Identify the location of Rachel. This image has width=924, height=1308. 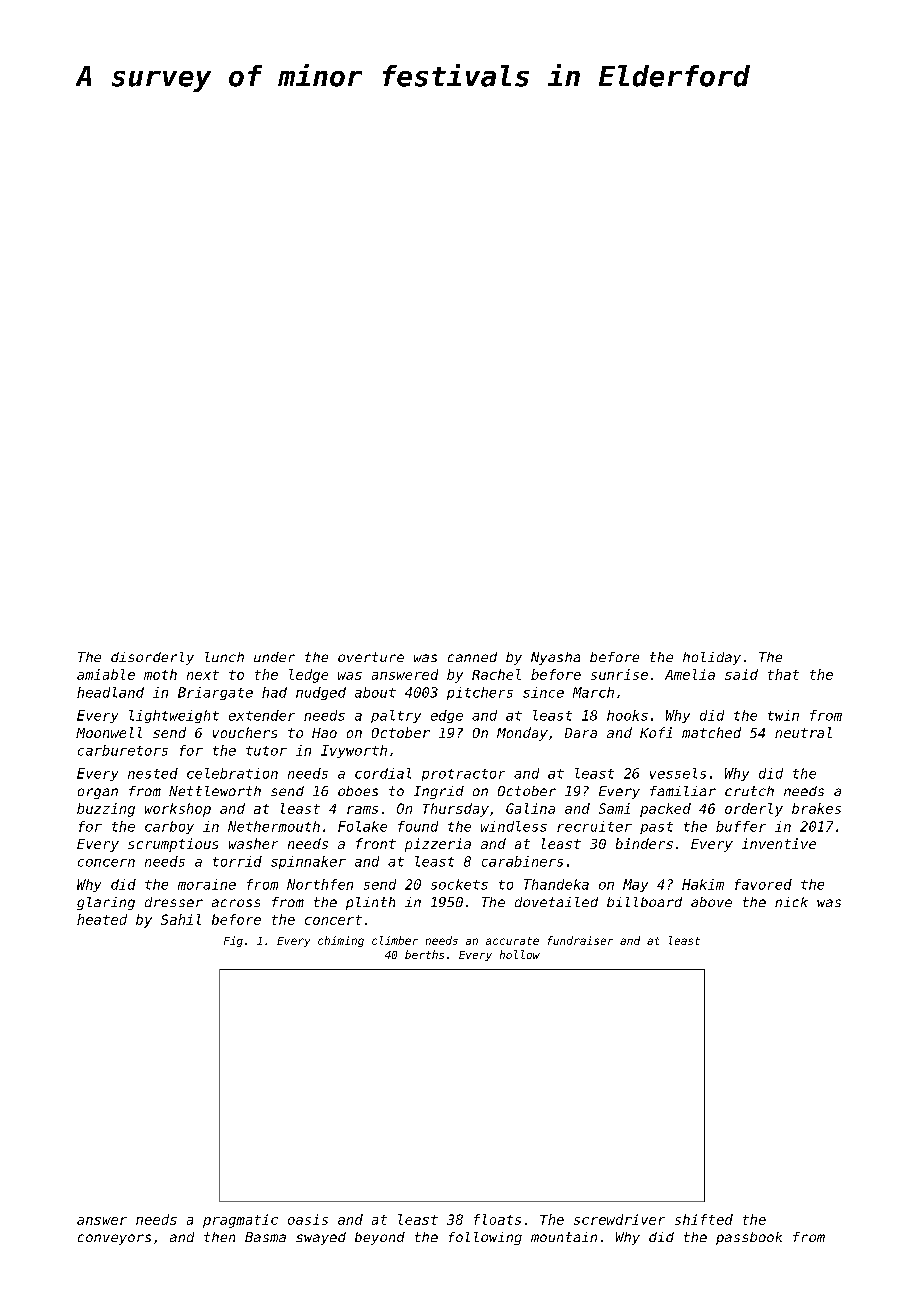
(496, 674).
